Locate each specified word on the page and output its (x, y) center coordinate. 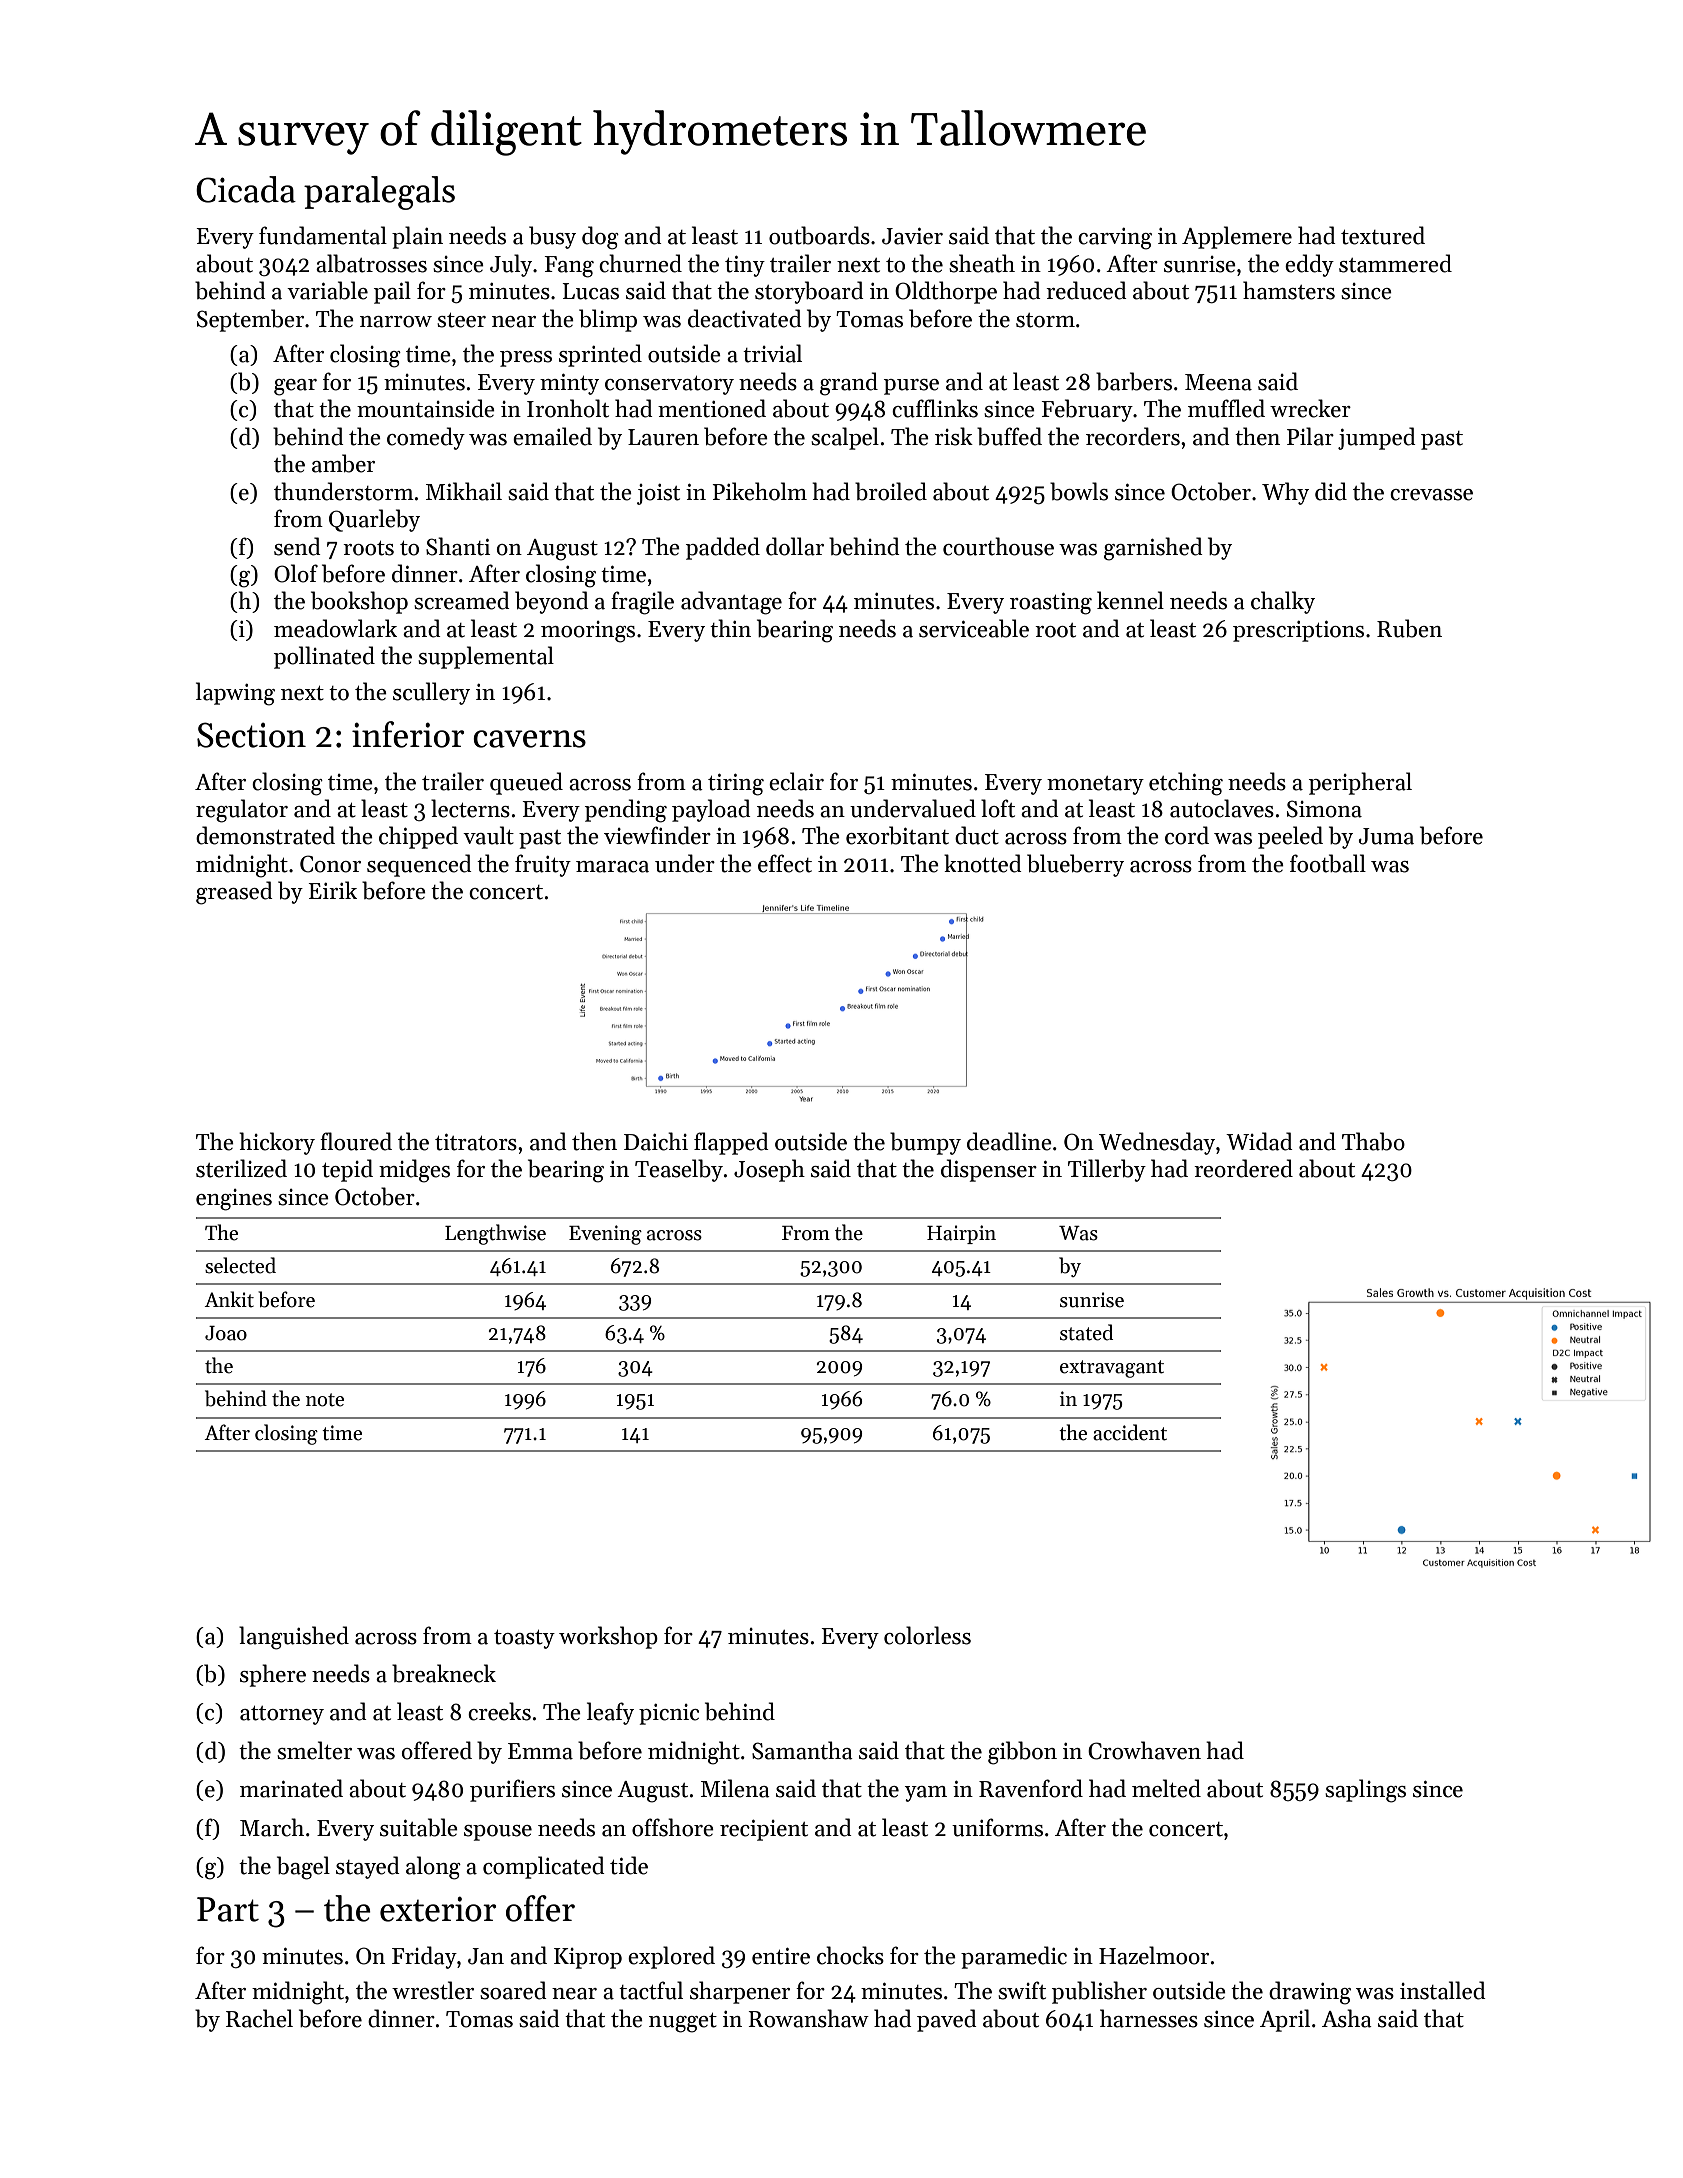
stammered (1395, 263)
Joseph (769, 1170)
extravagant (1112, 1369)
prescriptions (1298, 631)
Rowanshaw (808, 2018)
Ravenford (1031, 1788)
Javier (912, 236)
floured (356, 1141)
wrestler (433, 1990)
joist (658, 494)
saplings (1365, 1791)
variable (327, 290)
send (297, 546)
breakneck (444, 1673)
